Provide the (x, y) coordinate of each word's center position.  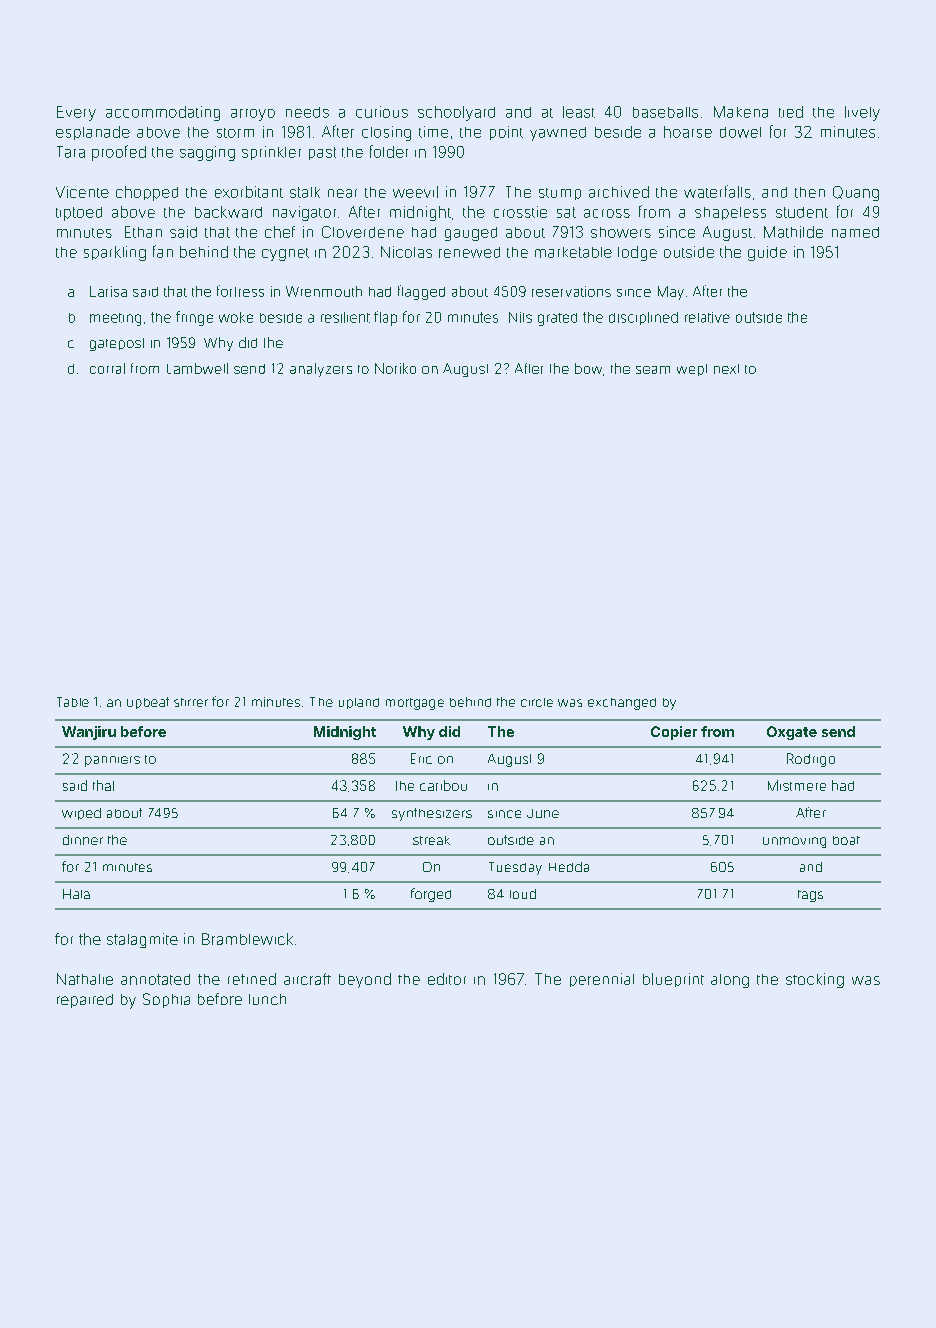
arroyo (253, 115)
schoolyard (456, 113)
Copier (674, 733)
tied (791, 112)
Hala (76, 894)
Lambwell (197, 368)
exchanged (622, 704)
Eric (421, 758)
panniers (112, 761)
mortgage (415, 704)
